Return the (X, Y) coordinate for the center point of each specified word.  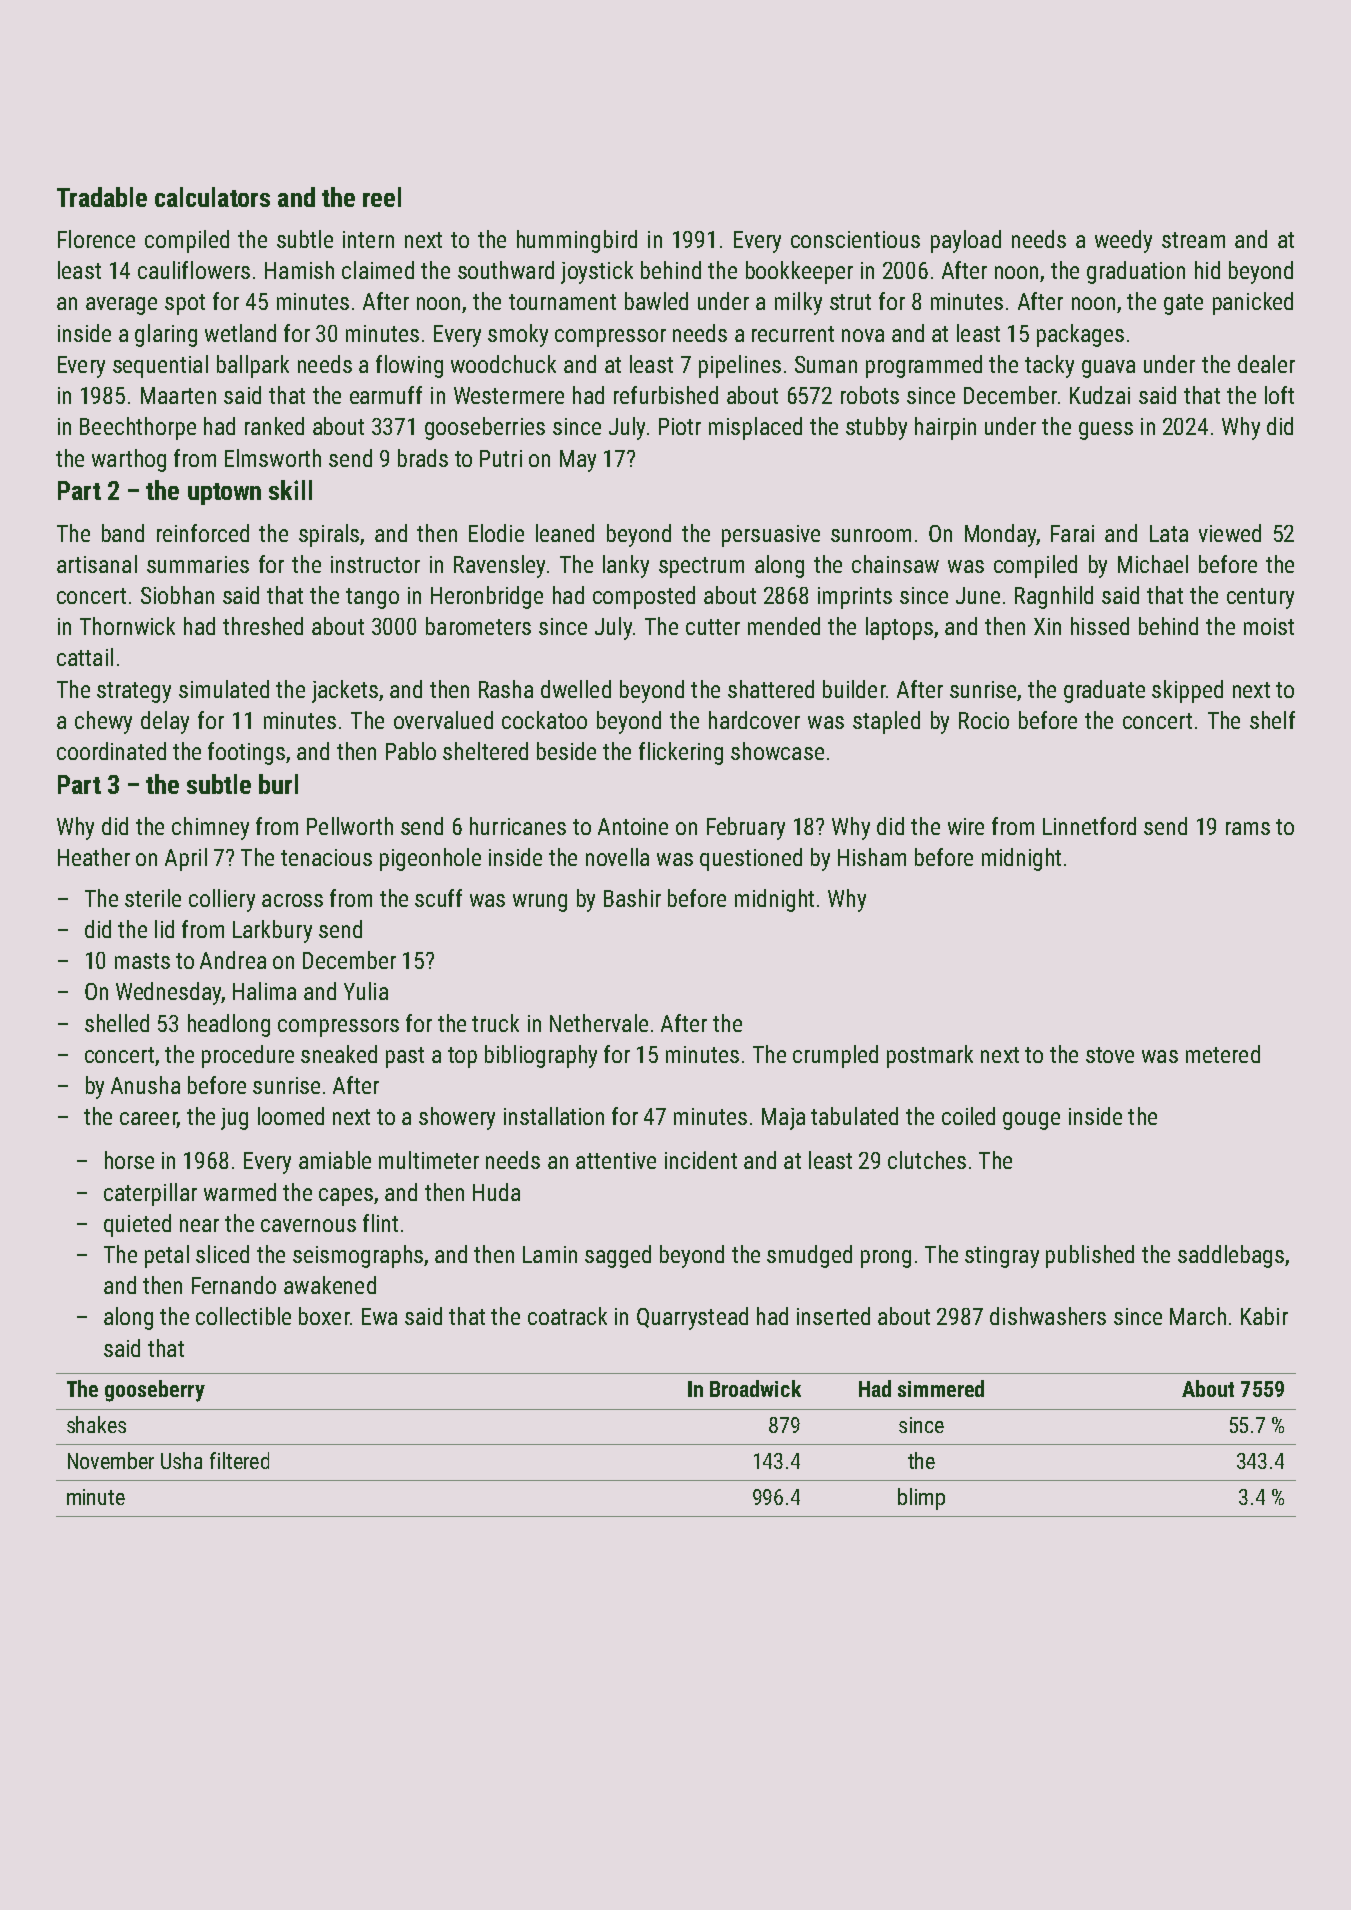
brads (423, 458)
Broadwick (755, 1388)
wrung (540, 903)
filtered (239, 1460)
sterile (153, 898)
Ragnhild (1054, 597)
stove (1110, 1055)
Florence (96, 239)
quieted (137, 1225)
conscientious (855, 239)
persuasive (771, 536)
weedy (1123, 241)
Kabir (1264, 1316)
